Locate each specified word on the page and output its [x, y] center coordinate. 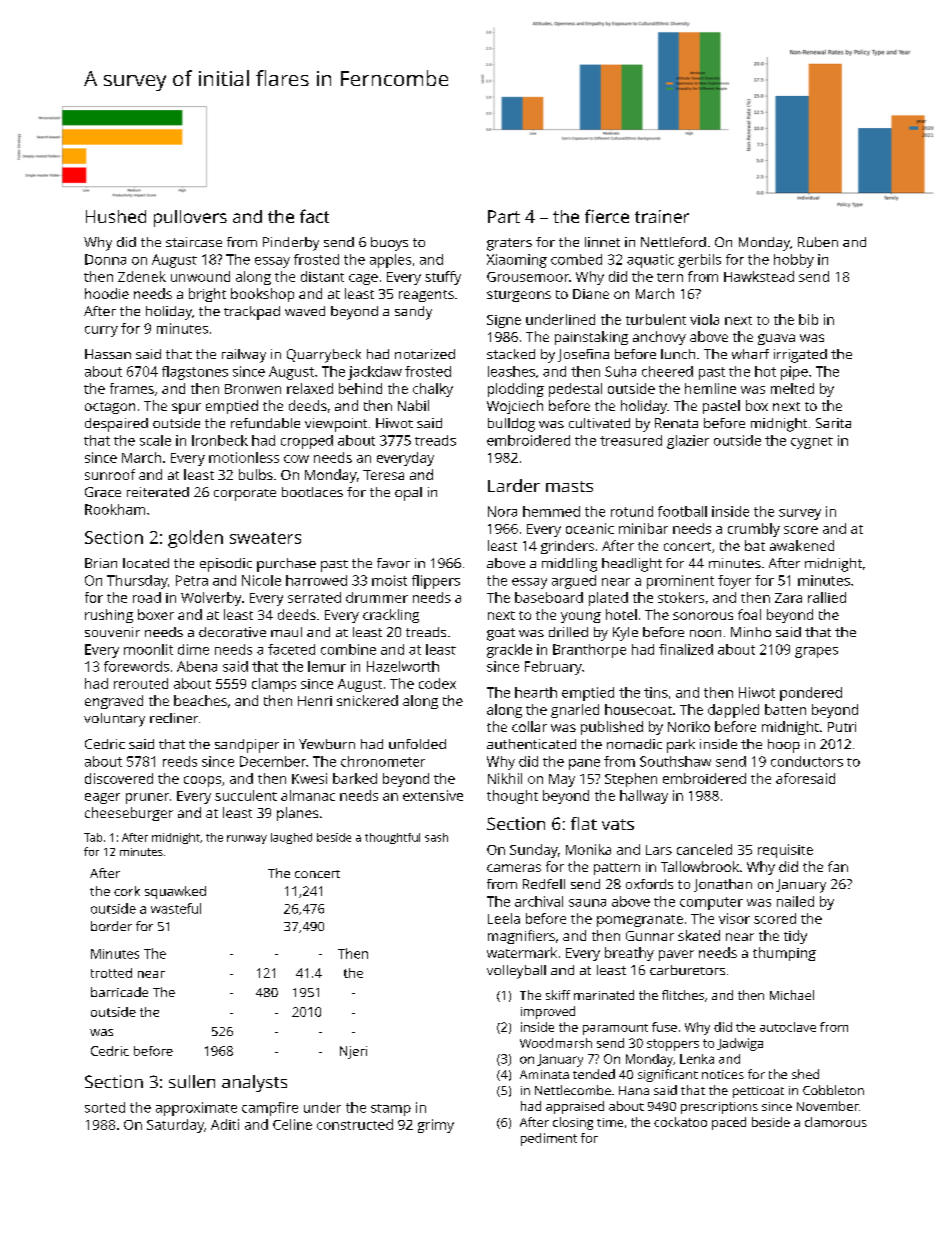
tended [594, 1074]
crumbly [754, 530]
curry [101, 331]
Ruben [818, 242]
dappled [733, 711]
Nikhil [505, 778]
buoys [389, 244]
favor [393, 563]
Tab [93, 837]
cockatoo [680, 1122]
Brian [101, 563]
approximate [196, 1109]
